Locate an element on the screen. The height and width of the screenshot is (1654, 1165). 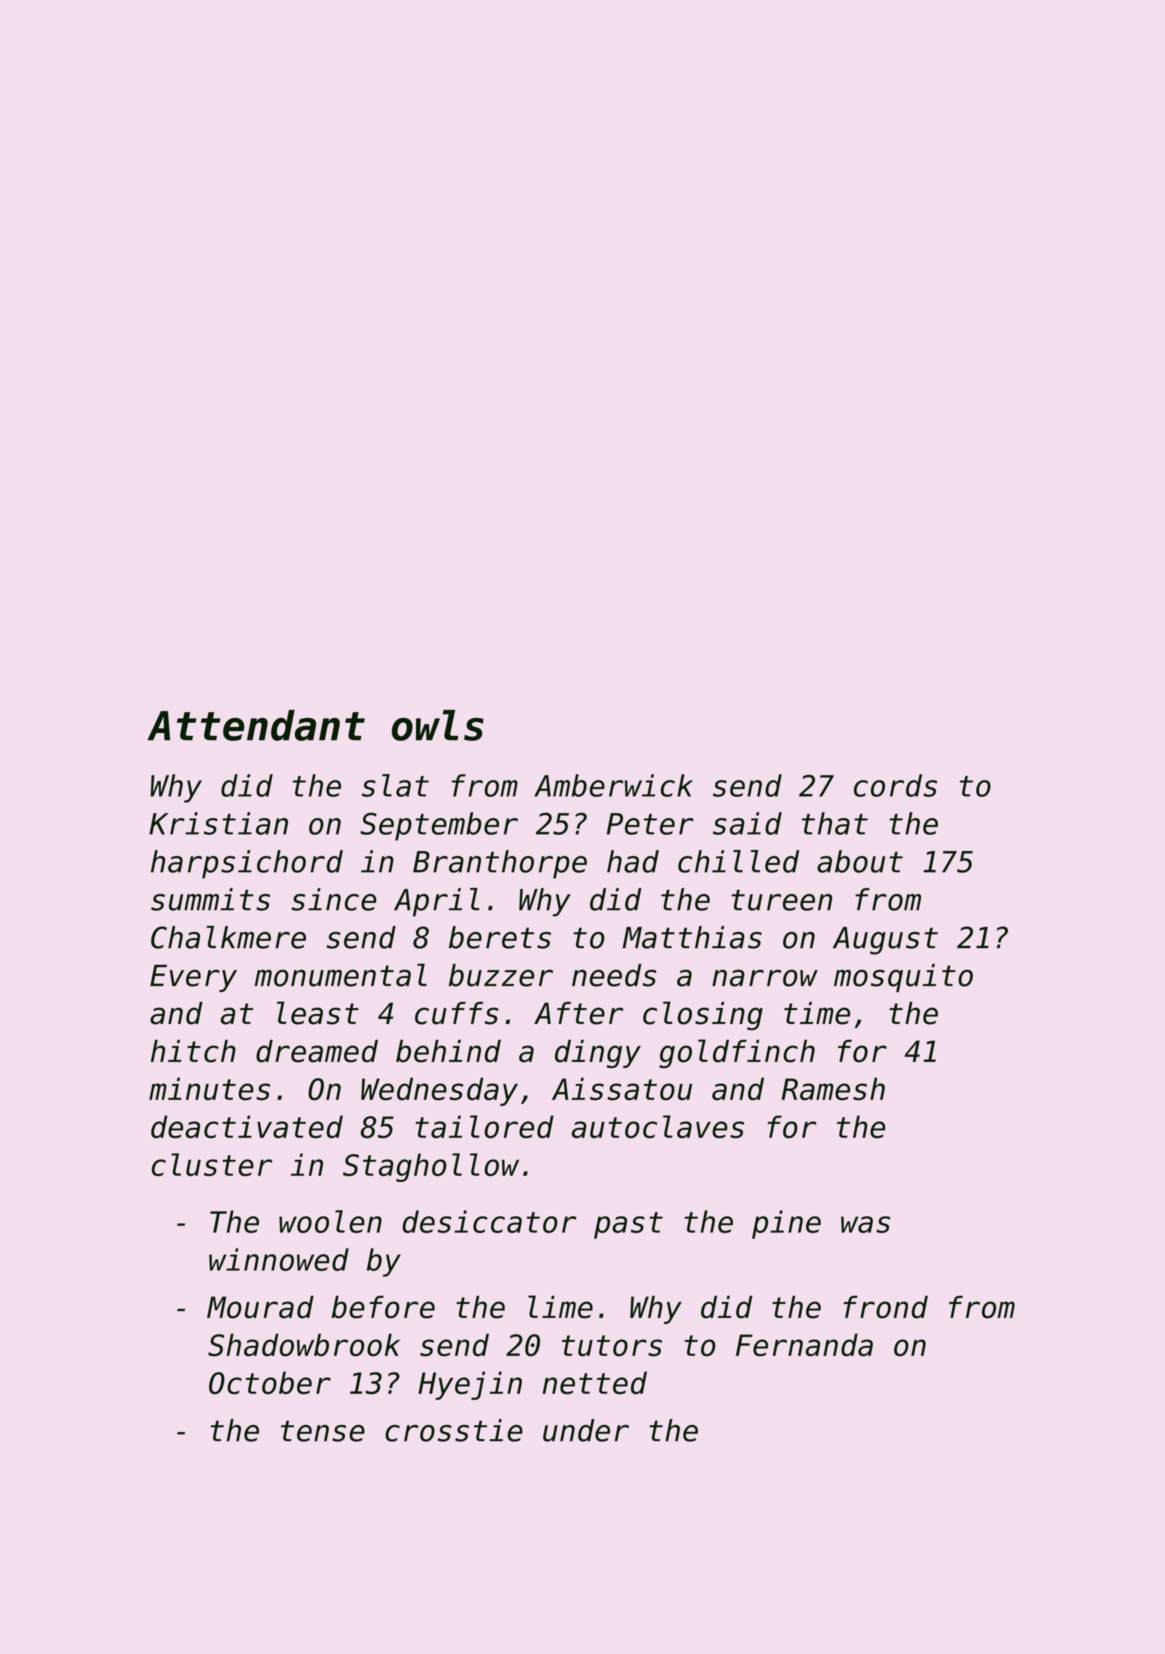
Kristian is located at coordinates (218, 823).
